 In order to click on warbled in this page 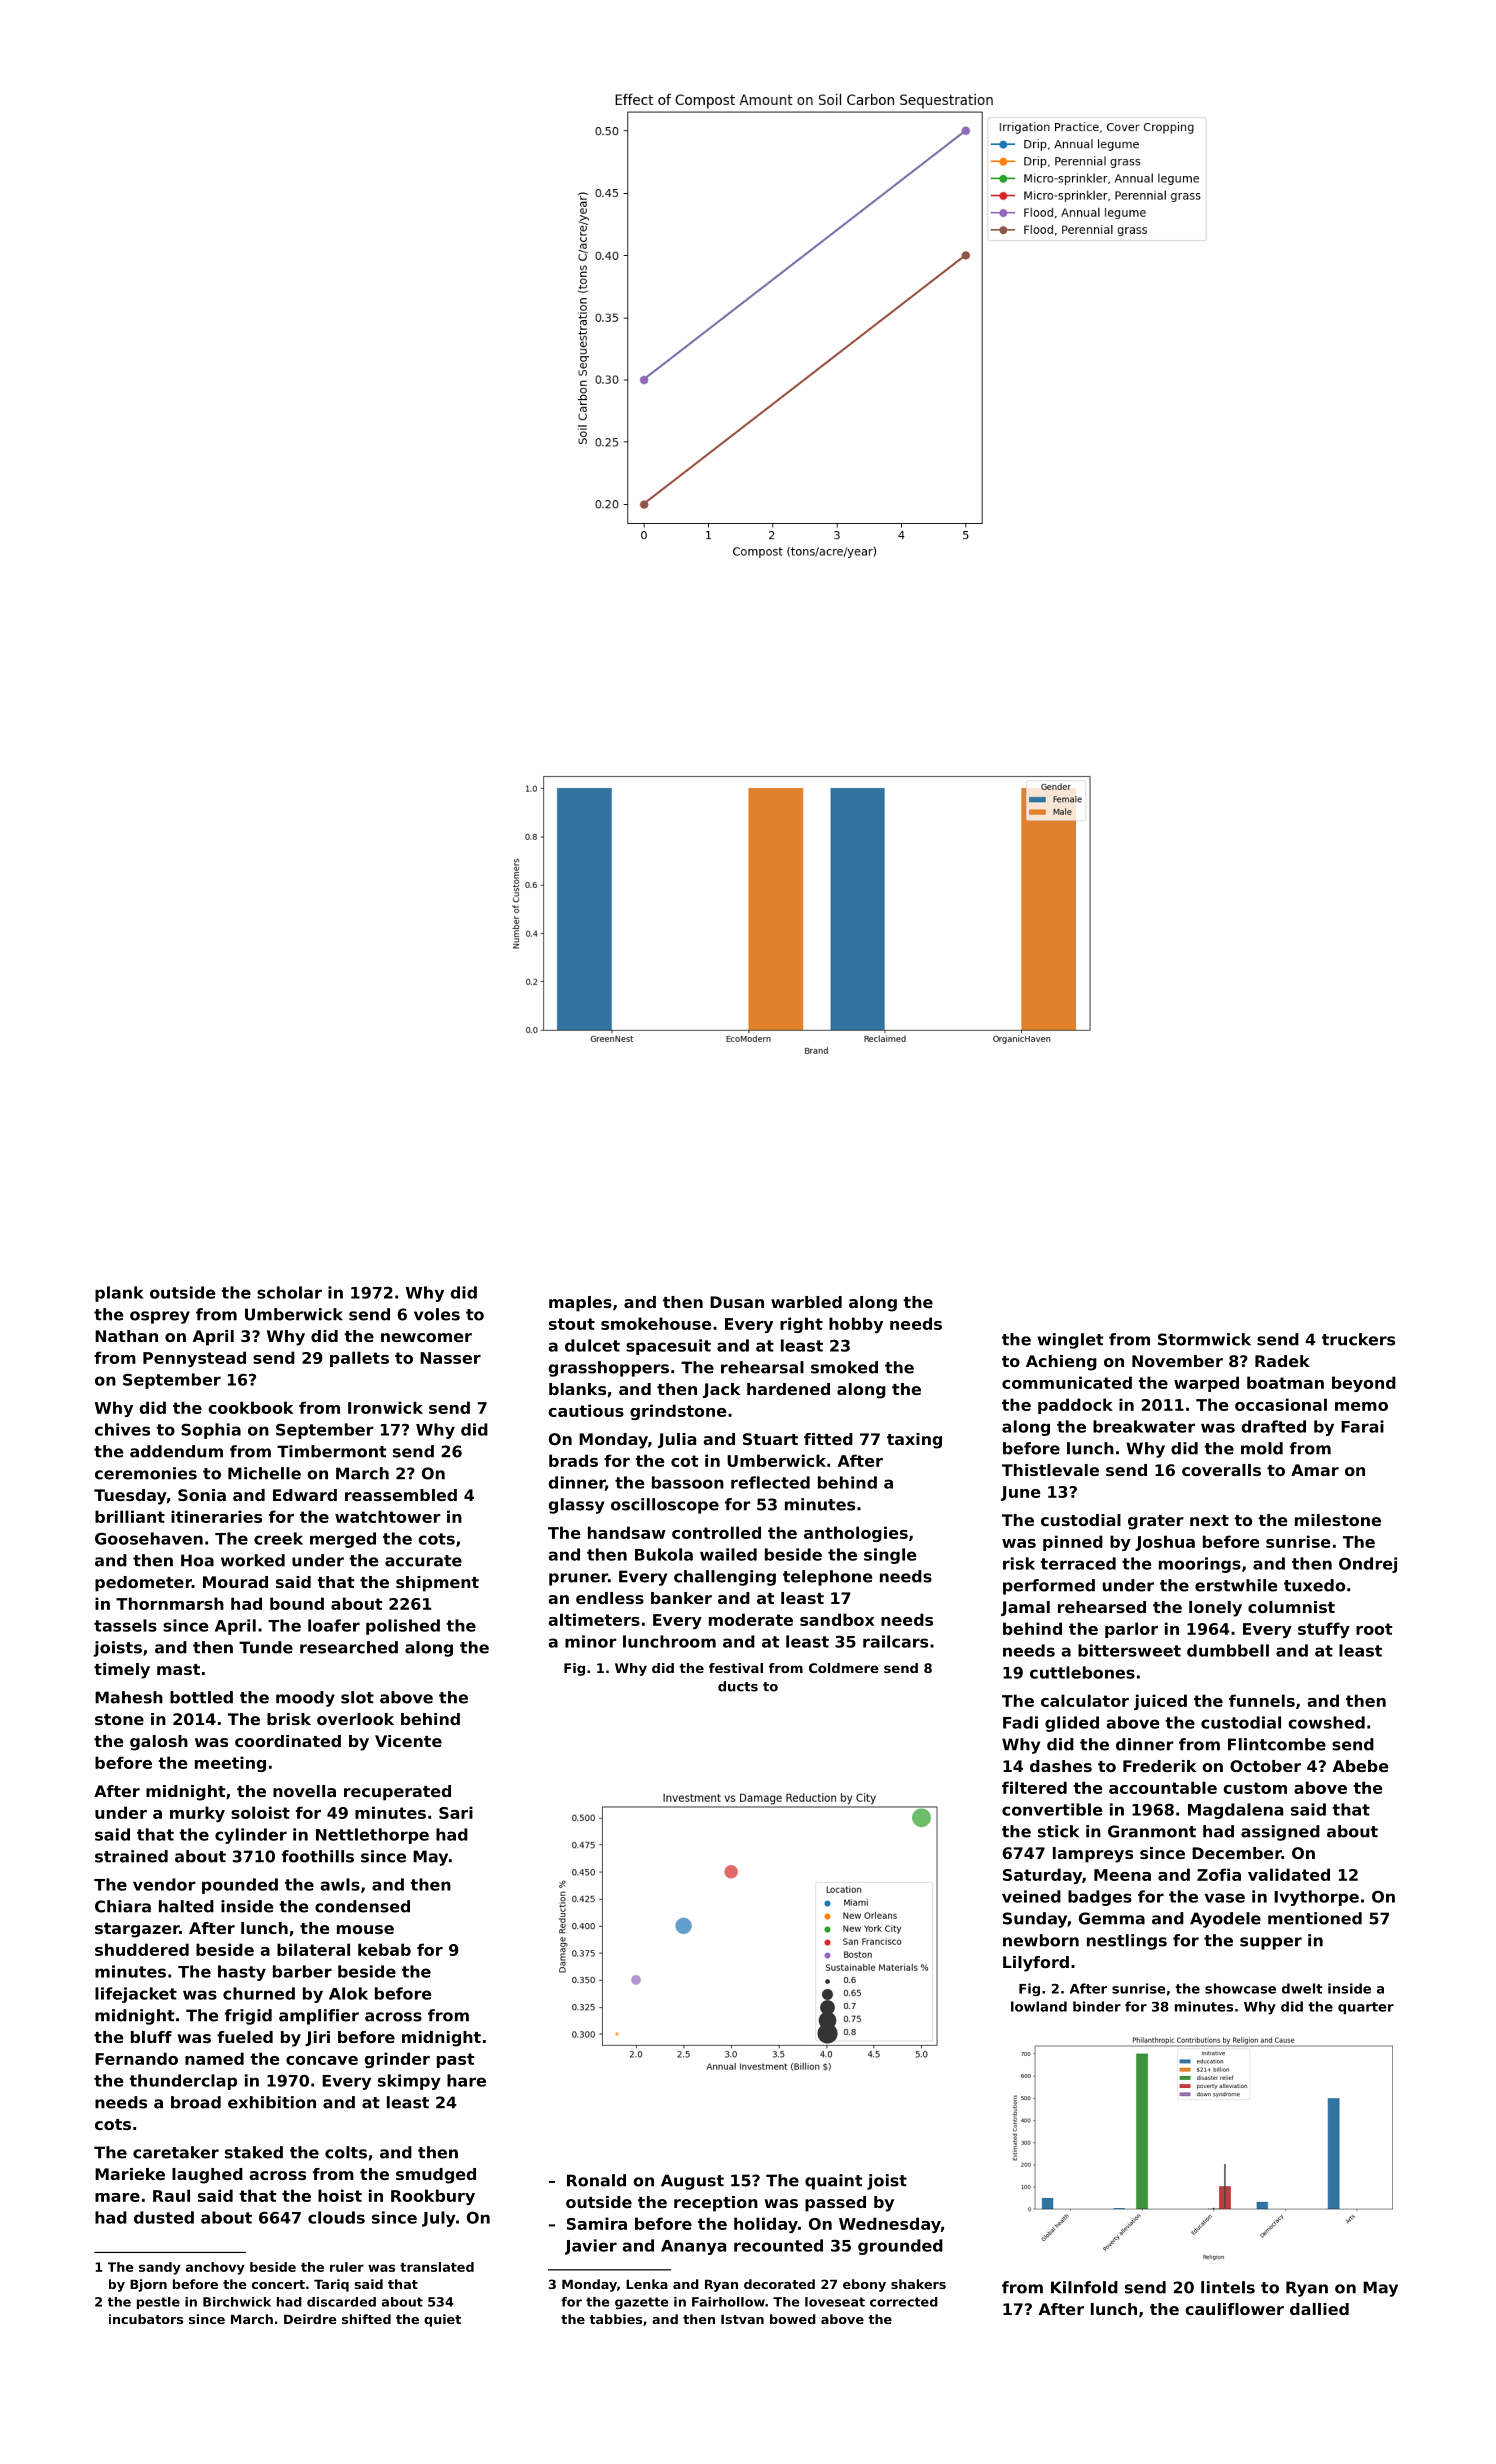, I will do `click(806, 1302)`.
